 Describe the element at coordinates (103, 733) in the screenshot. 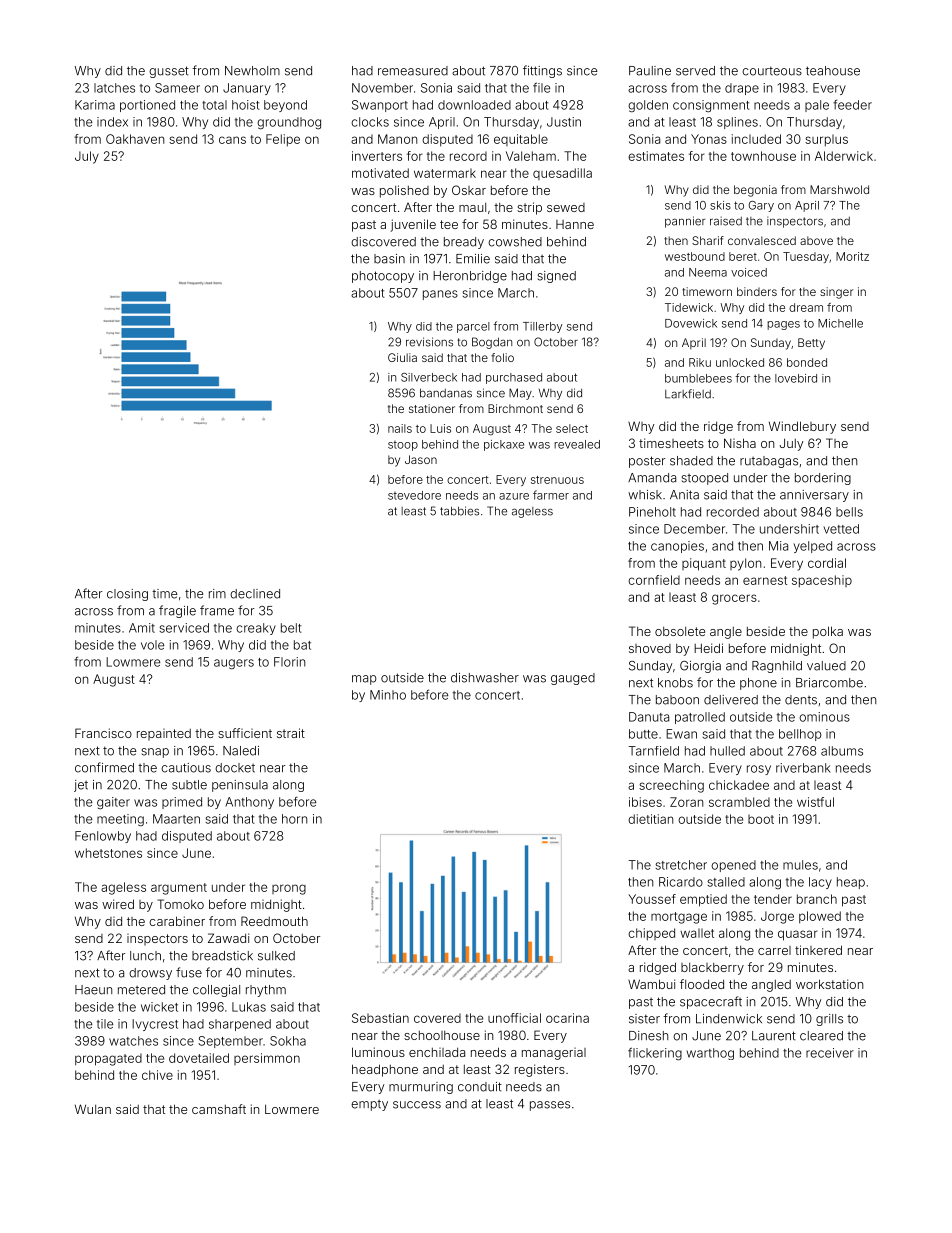

I see `Francisco` at that location.
